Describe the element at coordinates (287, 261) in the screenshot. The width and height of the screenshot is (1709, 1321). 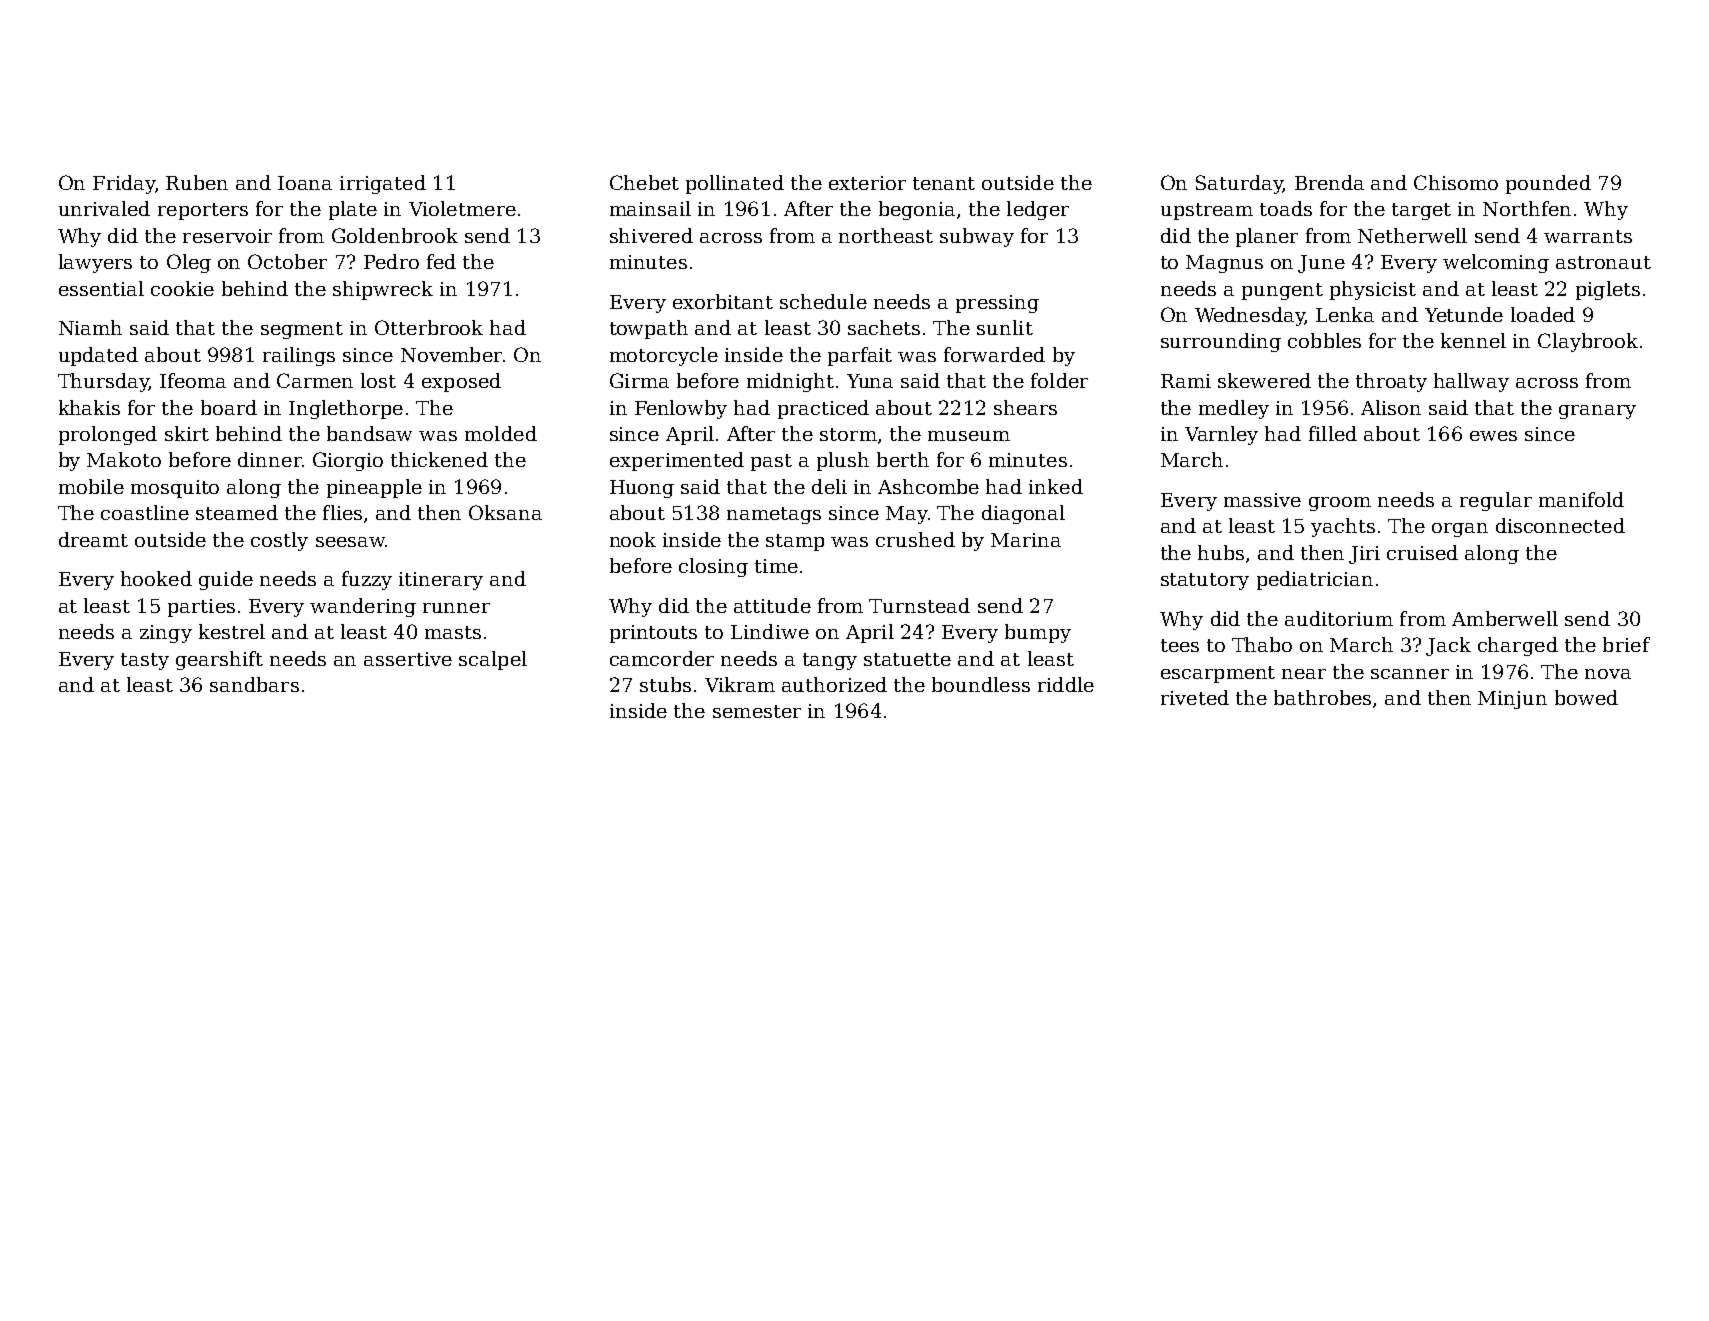
I see `October` at that location.
